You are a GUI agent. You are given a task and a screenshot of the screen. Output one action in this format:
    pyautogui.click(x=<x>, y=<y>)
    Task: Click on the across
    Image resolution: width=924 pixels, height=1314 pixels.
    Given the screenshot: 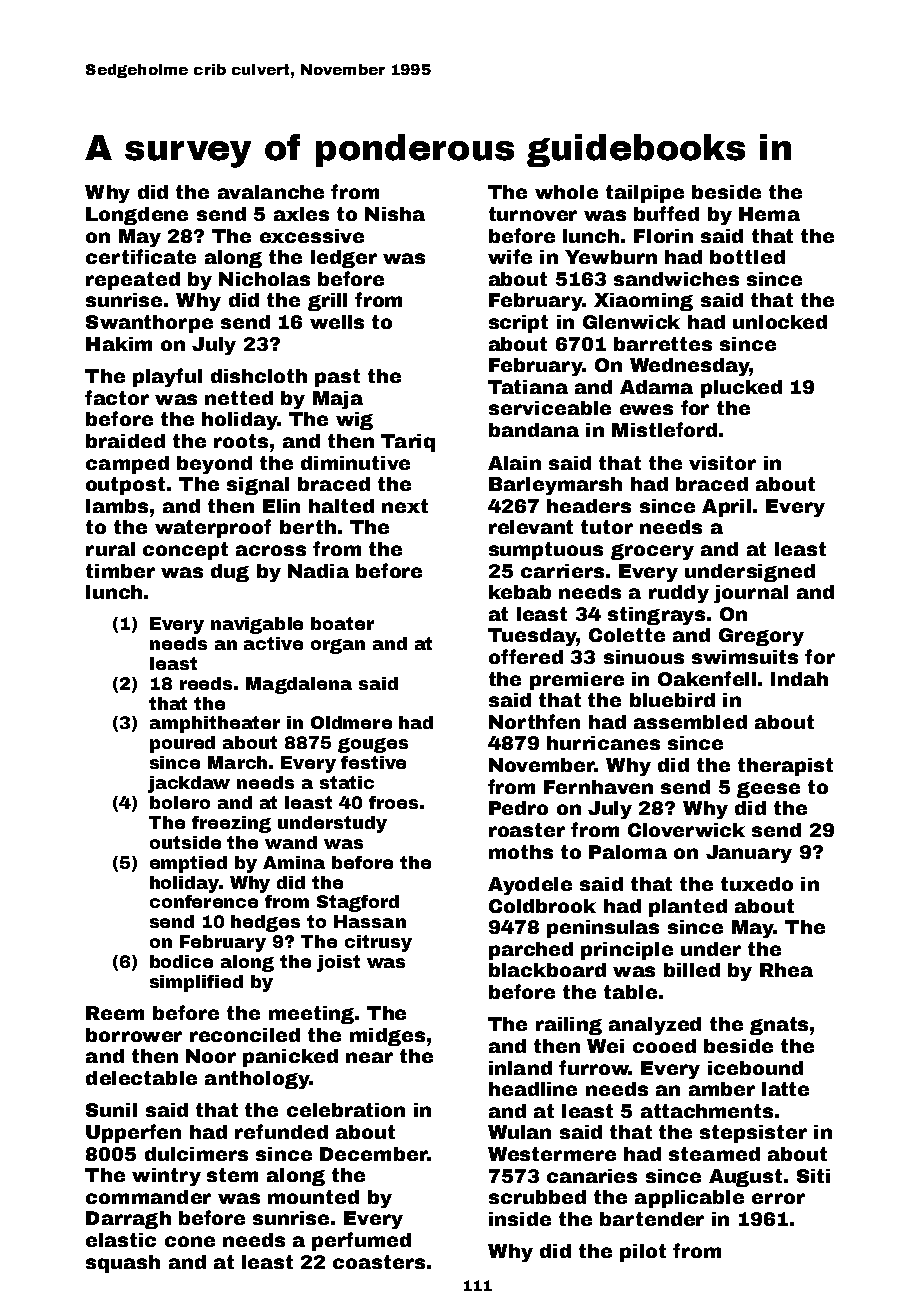 What is the action you would take?
    pyautogui.click(x=271, y=550)
